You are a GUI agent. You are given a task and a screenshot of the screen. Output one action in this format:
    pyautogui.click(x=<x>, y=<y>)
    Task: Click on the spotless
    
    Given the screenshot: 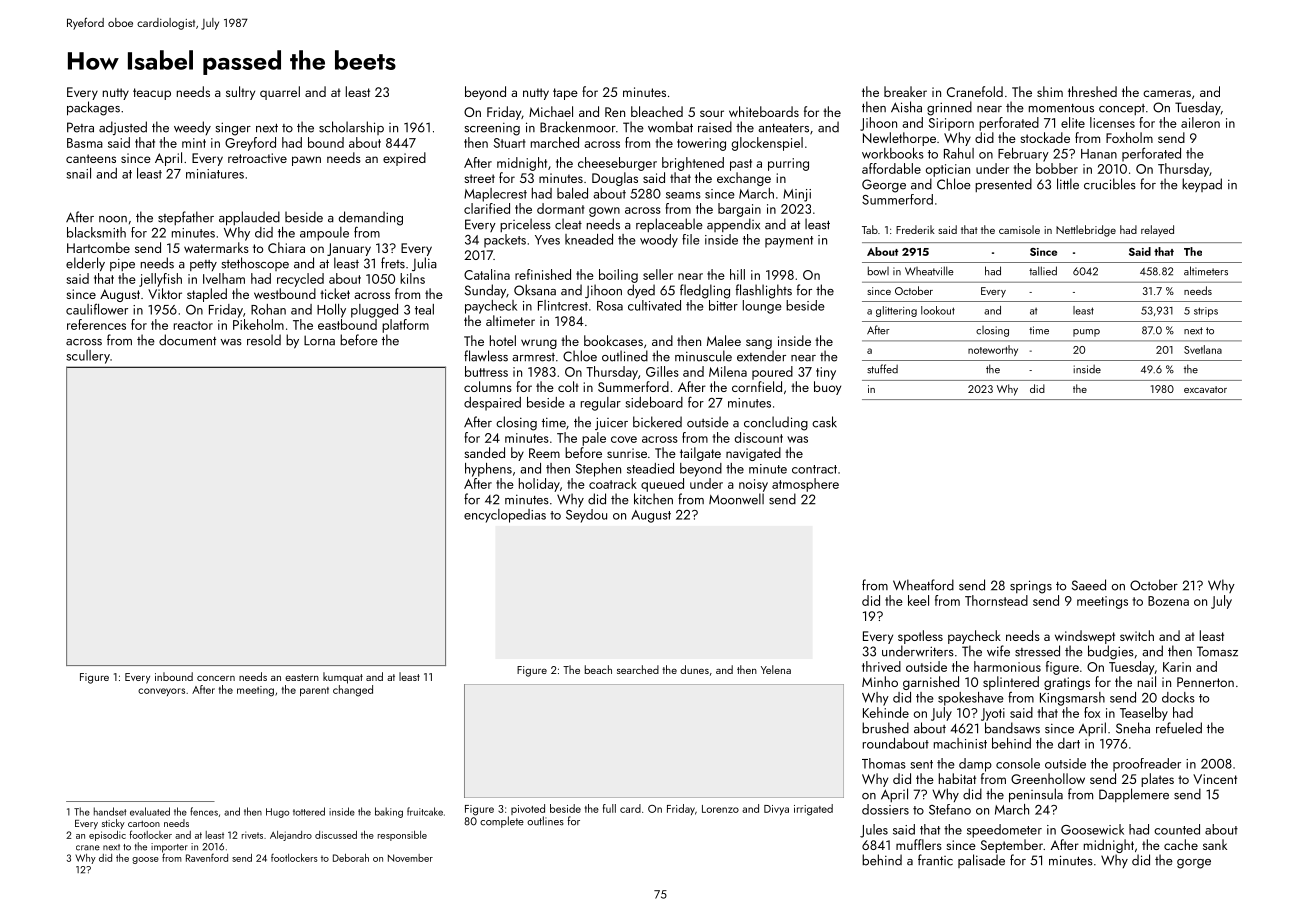 What is the action you would take?
    pyautogui.click(x=920, y=637)
